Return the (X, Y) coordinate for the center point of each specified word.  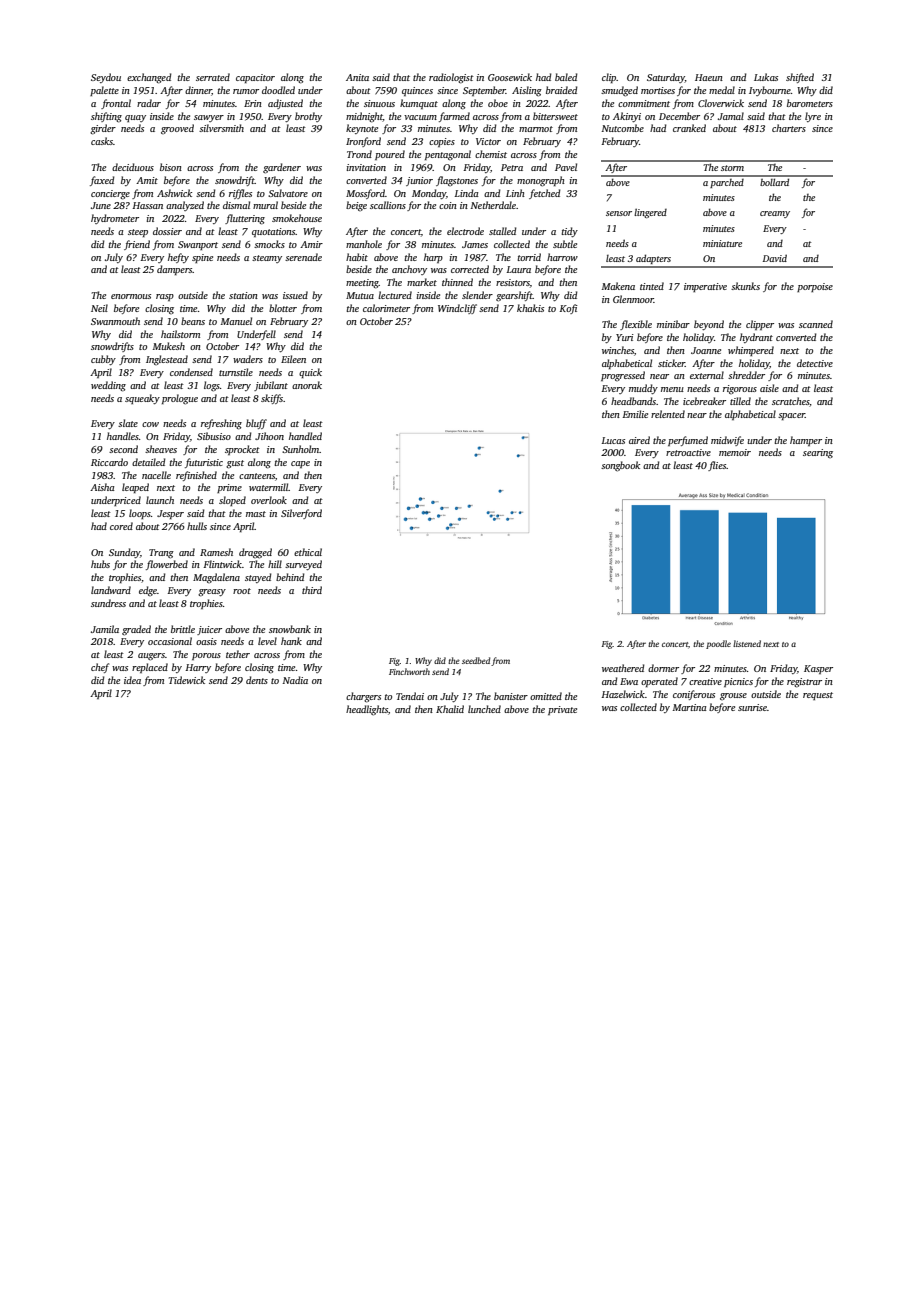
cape (300, 464)
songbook (620, 466)
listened (747, 643)
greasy (212, 593)
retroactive (688, 452)
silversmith (221, 128)
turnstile (236, 372)
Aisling (527, 91)
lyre (813, 117)
